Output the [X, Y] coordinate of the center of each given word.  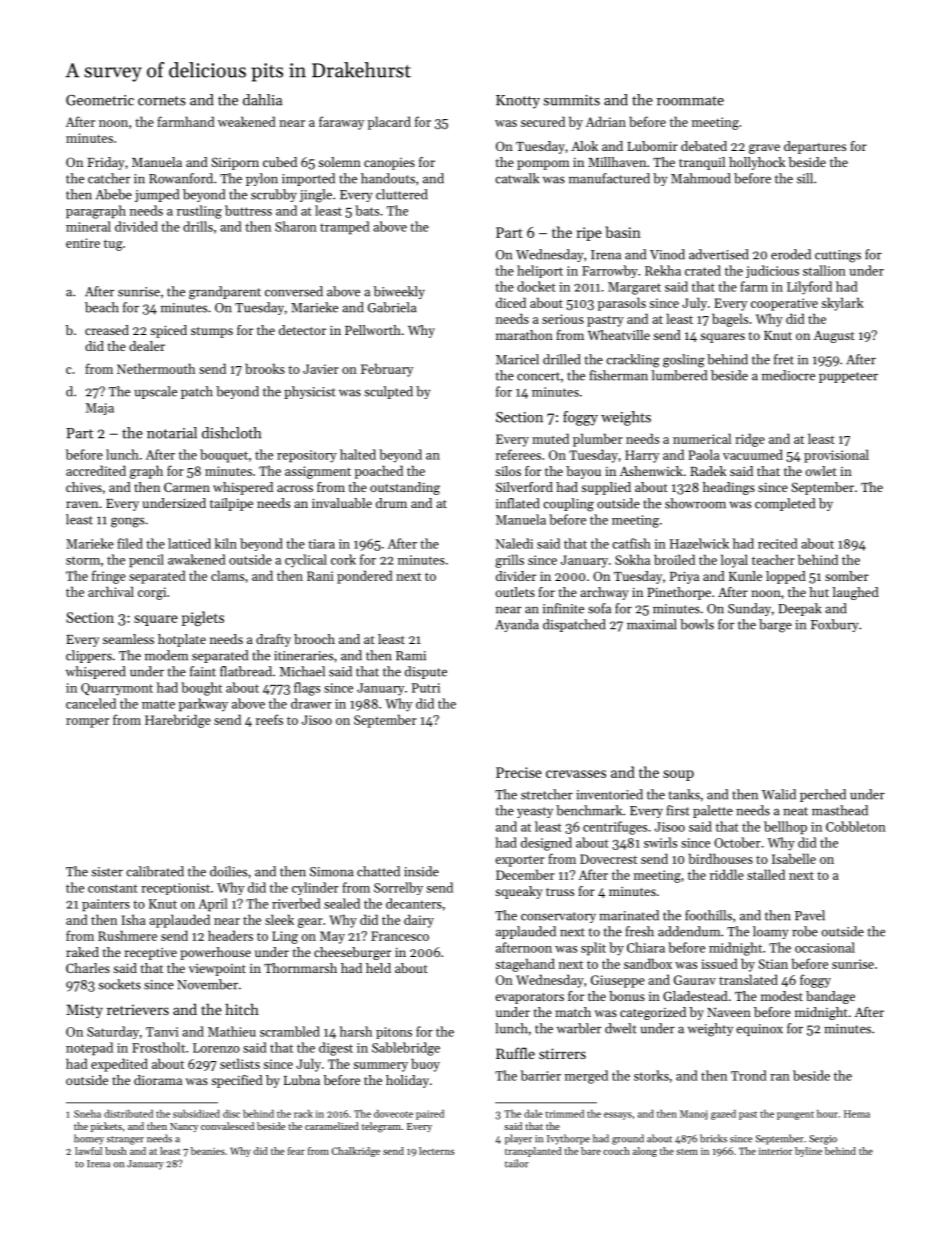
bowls [697, 624]
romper [87, 723]
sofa [599, 608]
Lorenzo [216, 1048]
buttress [248, 210]
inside [421, 871]
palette [713, 811]
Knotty [518, 102]
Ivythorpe [568, 1139]
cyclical [306, 561]
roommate [690, 101]
